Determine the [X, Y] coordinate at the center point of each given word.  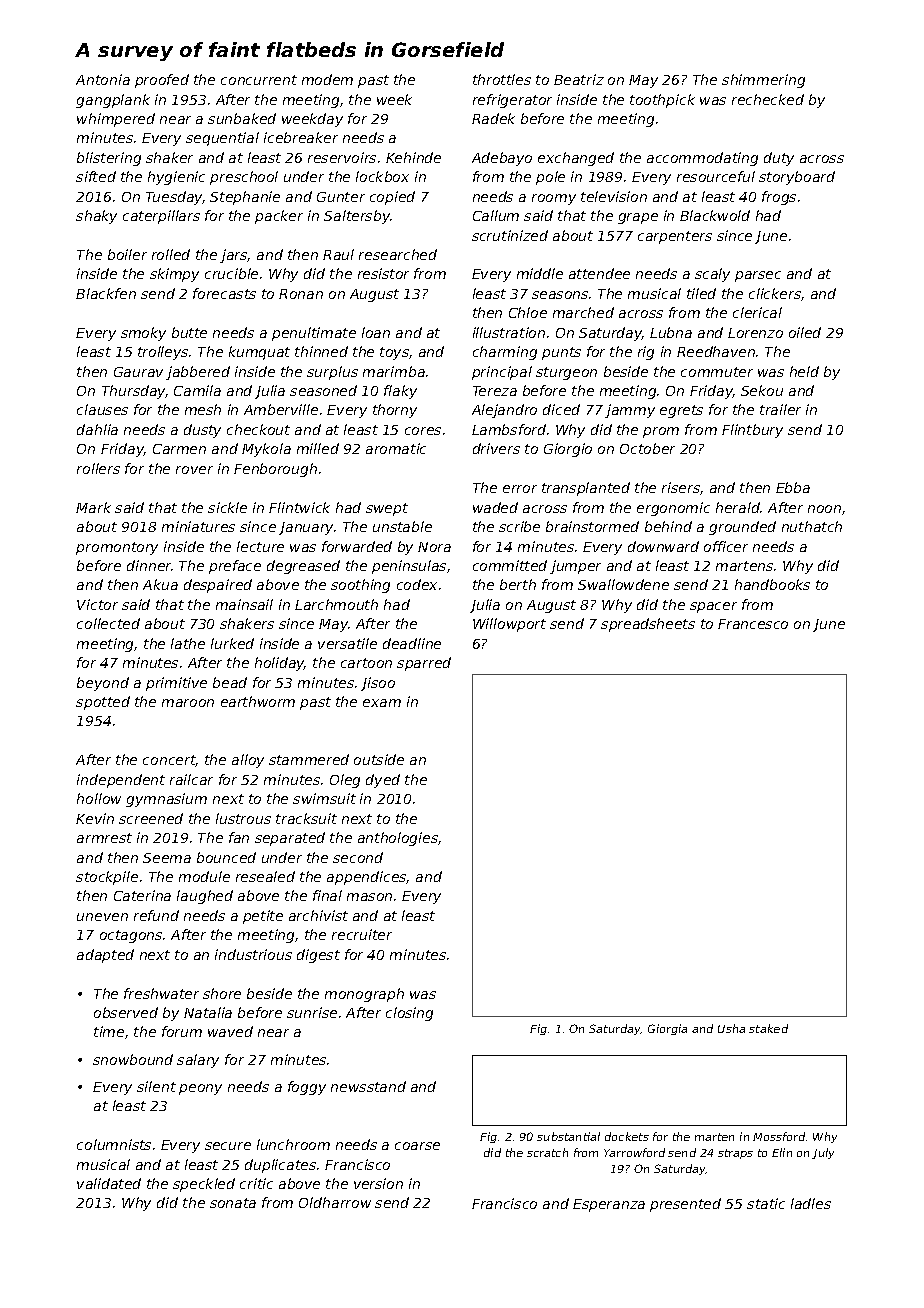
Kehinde [413, 157]
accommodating [702, 159]
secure [228, 1146]
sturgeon [566, 373]
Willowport [509, 625]
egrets [681, 411]
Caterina [142, 895]
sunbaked [242, 118]
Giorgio [568, 450]
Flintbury [752, 431]
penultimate [314, 334]
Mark [93, 507]
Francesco [753, 624]
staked [768, 1028]
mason [369, 897]
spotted [103, 703]
